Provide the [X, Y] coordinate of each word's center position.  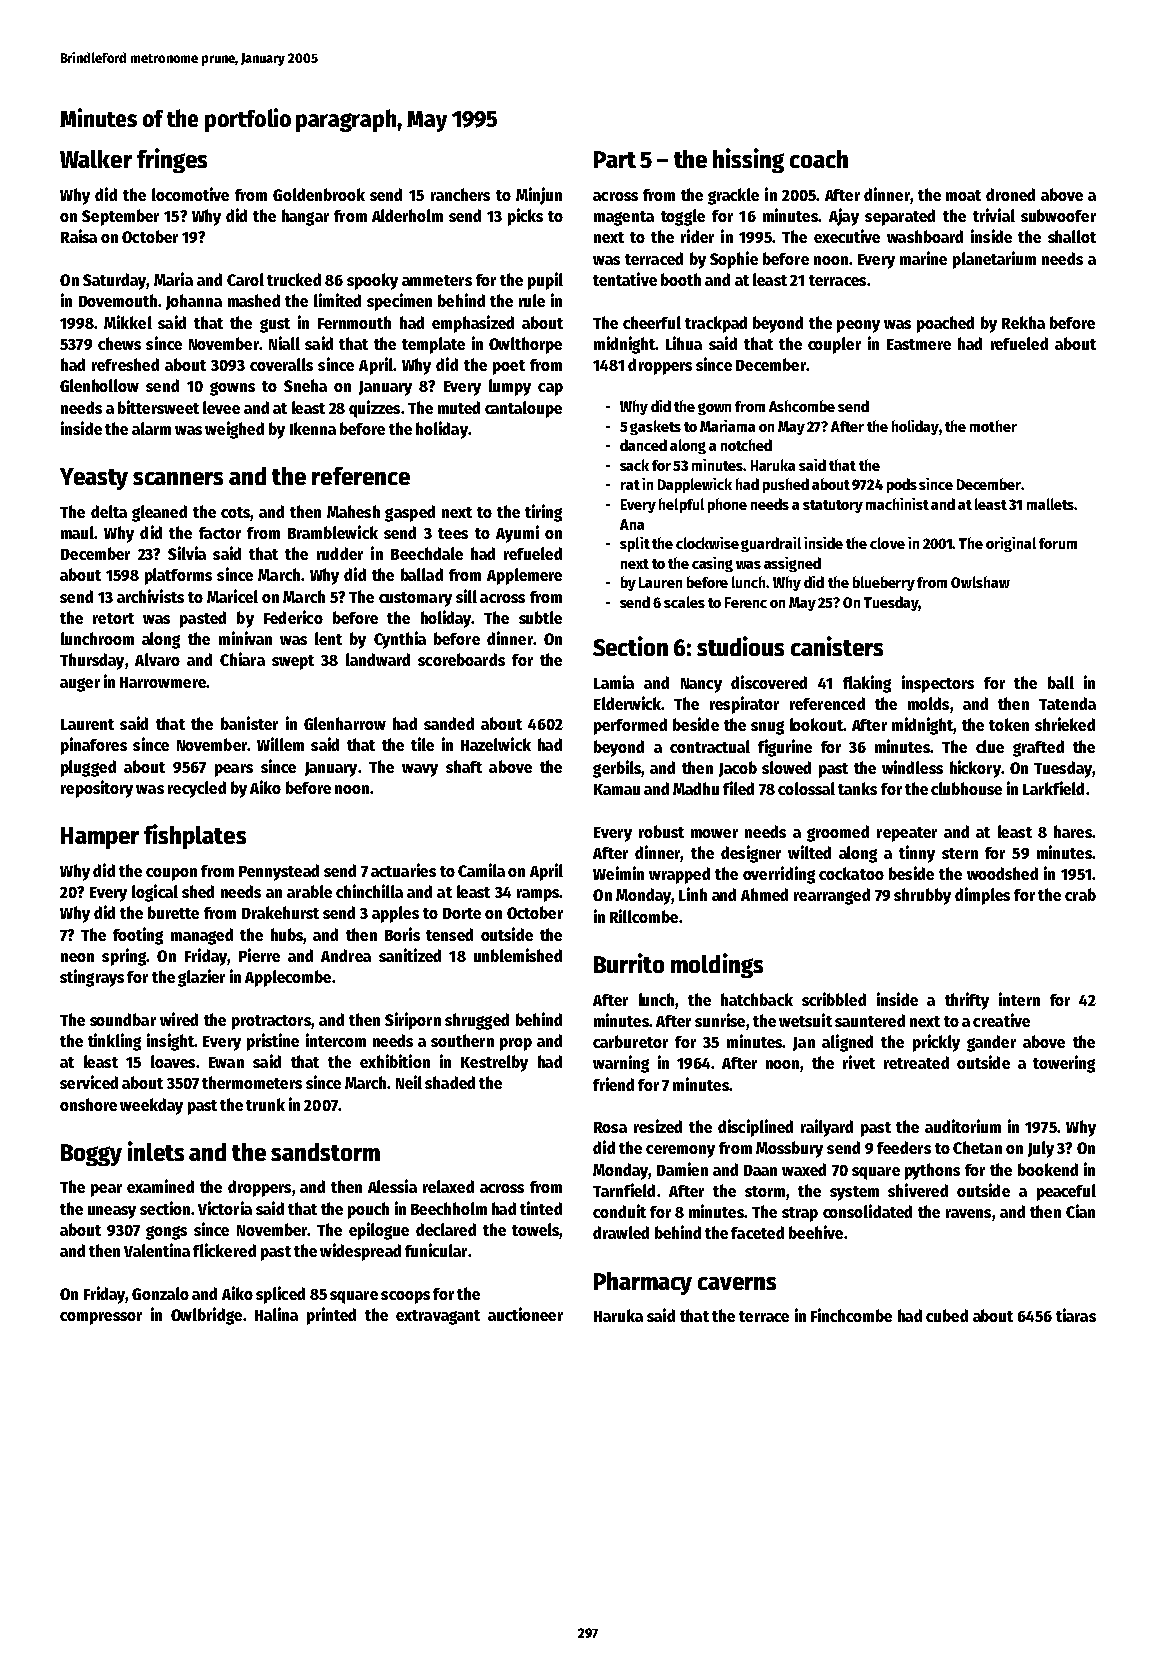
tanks [857, 788]
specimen [399, 302]
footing [138, 936]
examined [160, 1186]
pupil [545, 281]
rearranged [832, 896]
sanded [449, 723]
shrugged [477, 1021]
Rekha [1023, 322]
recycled [197, 789]
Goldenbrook [319, 194]
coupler [834, 345]
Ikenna [313, 428]
